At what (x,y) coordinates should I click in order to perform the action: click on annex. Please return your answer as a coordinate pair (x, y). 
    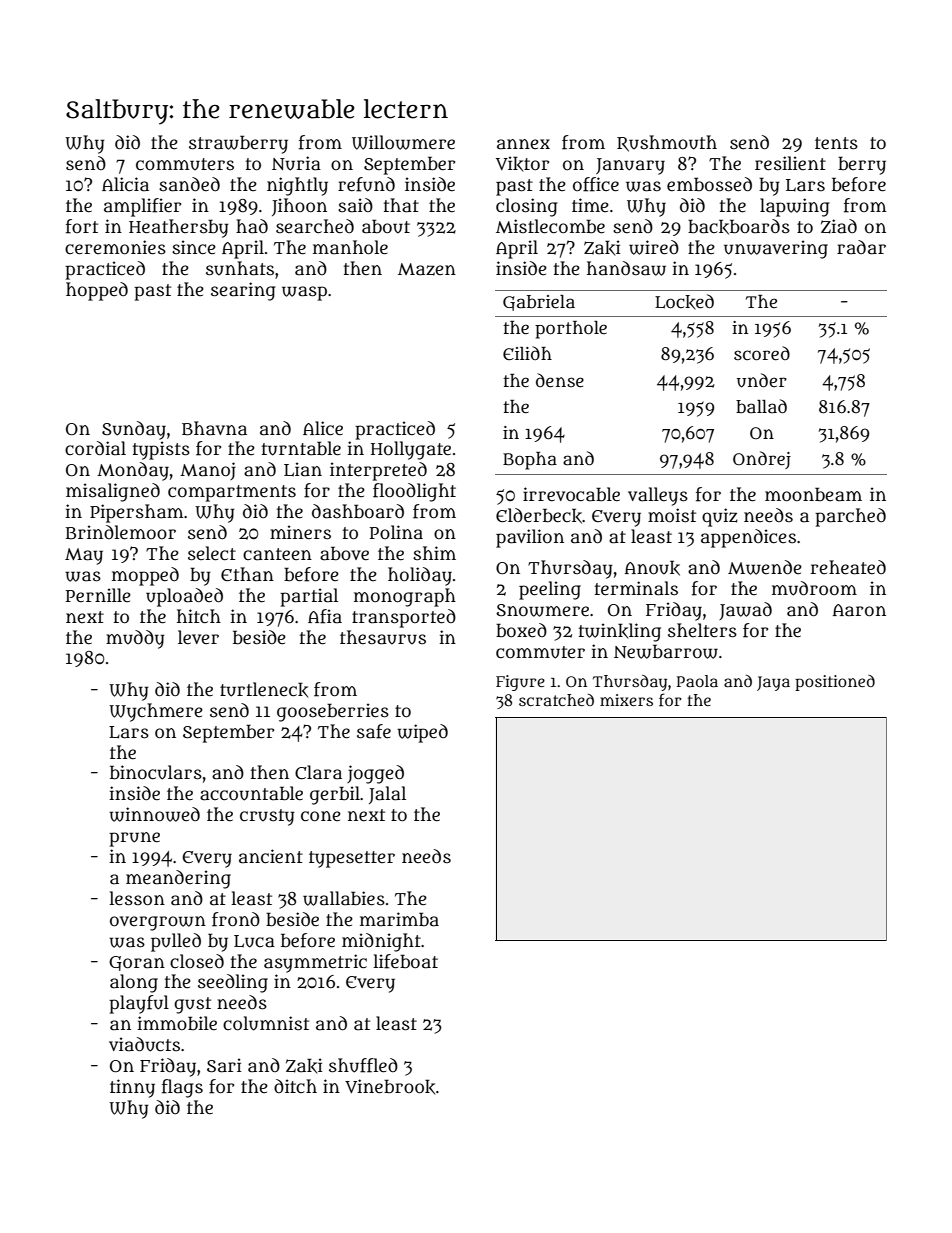
    Looking at the image, I should click on (523, 144).
